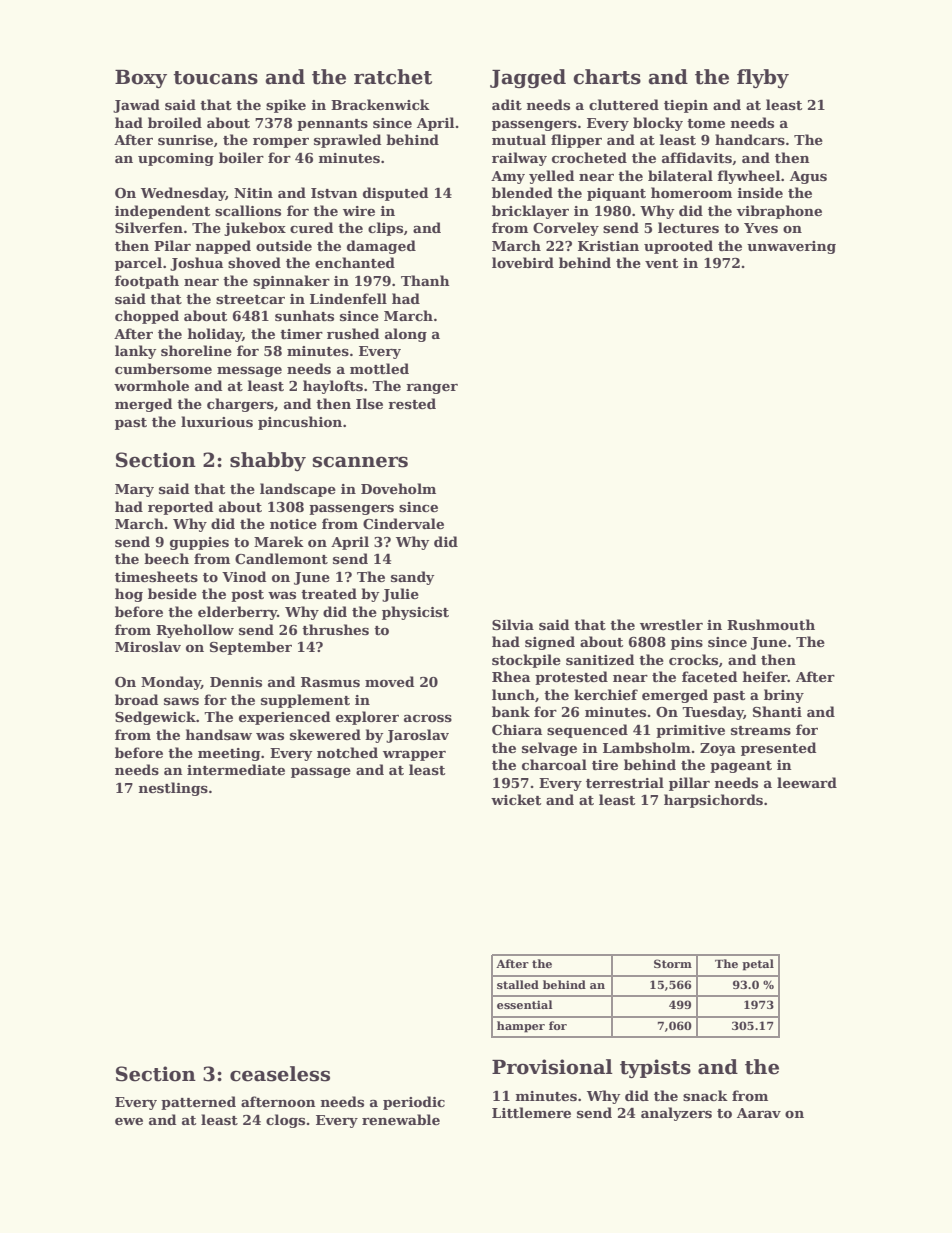 The width and height of the document is (952, 1233). Describe the element at coordinates (808, 177) in the document. I see `Agus` at that location.
